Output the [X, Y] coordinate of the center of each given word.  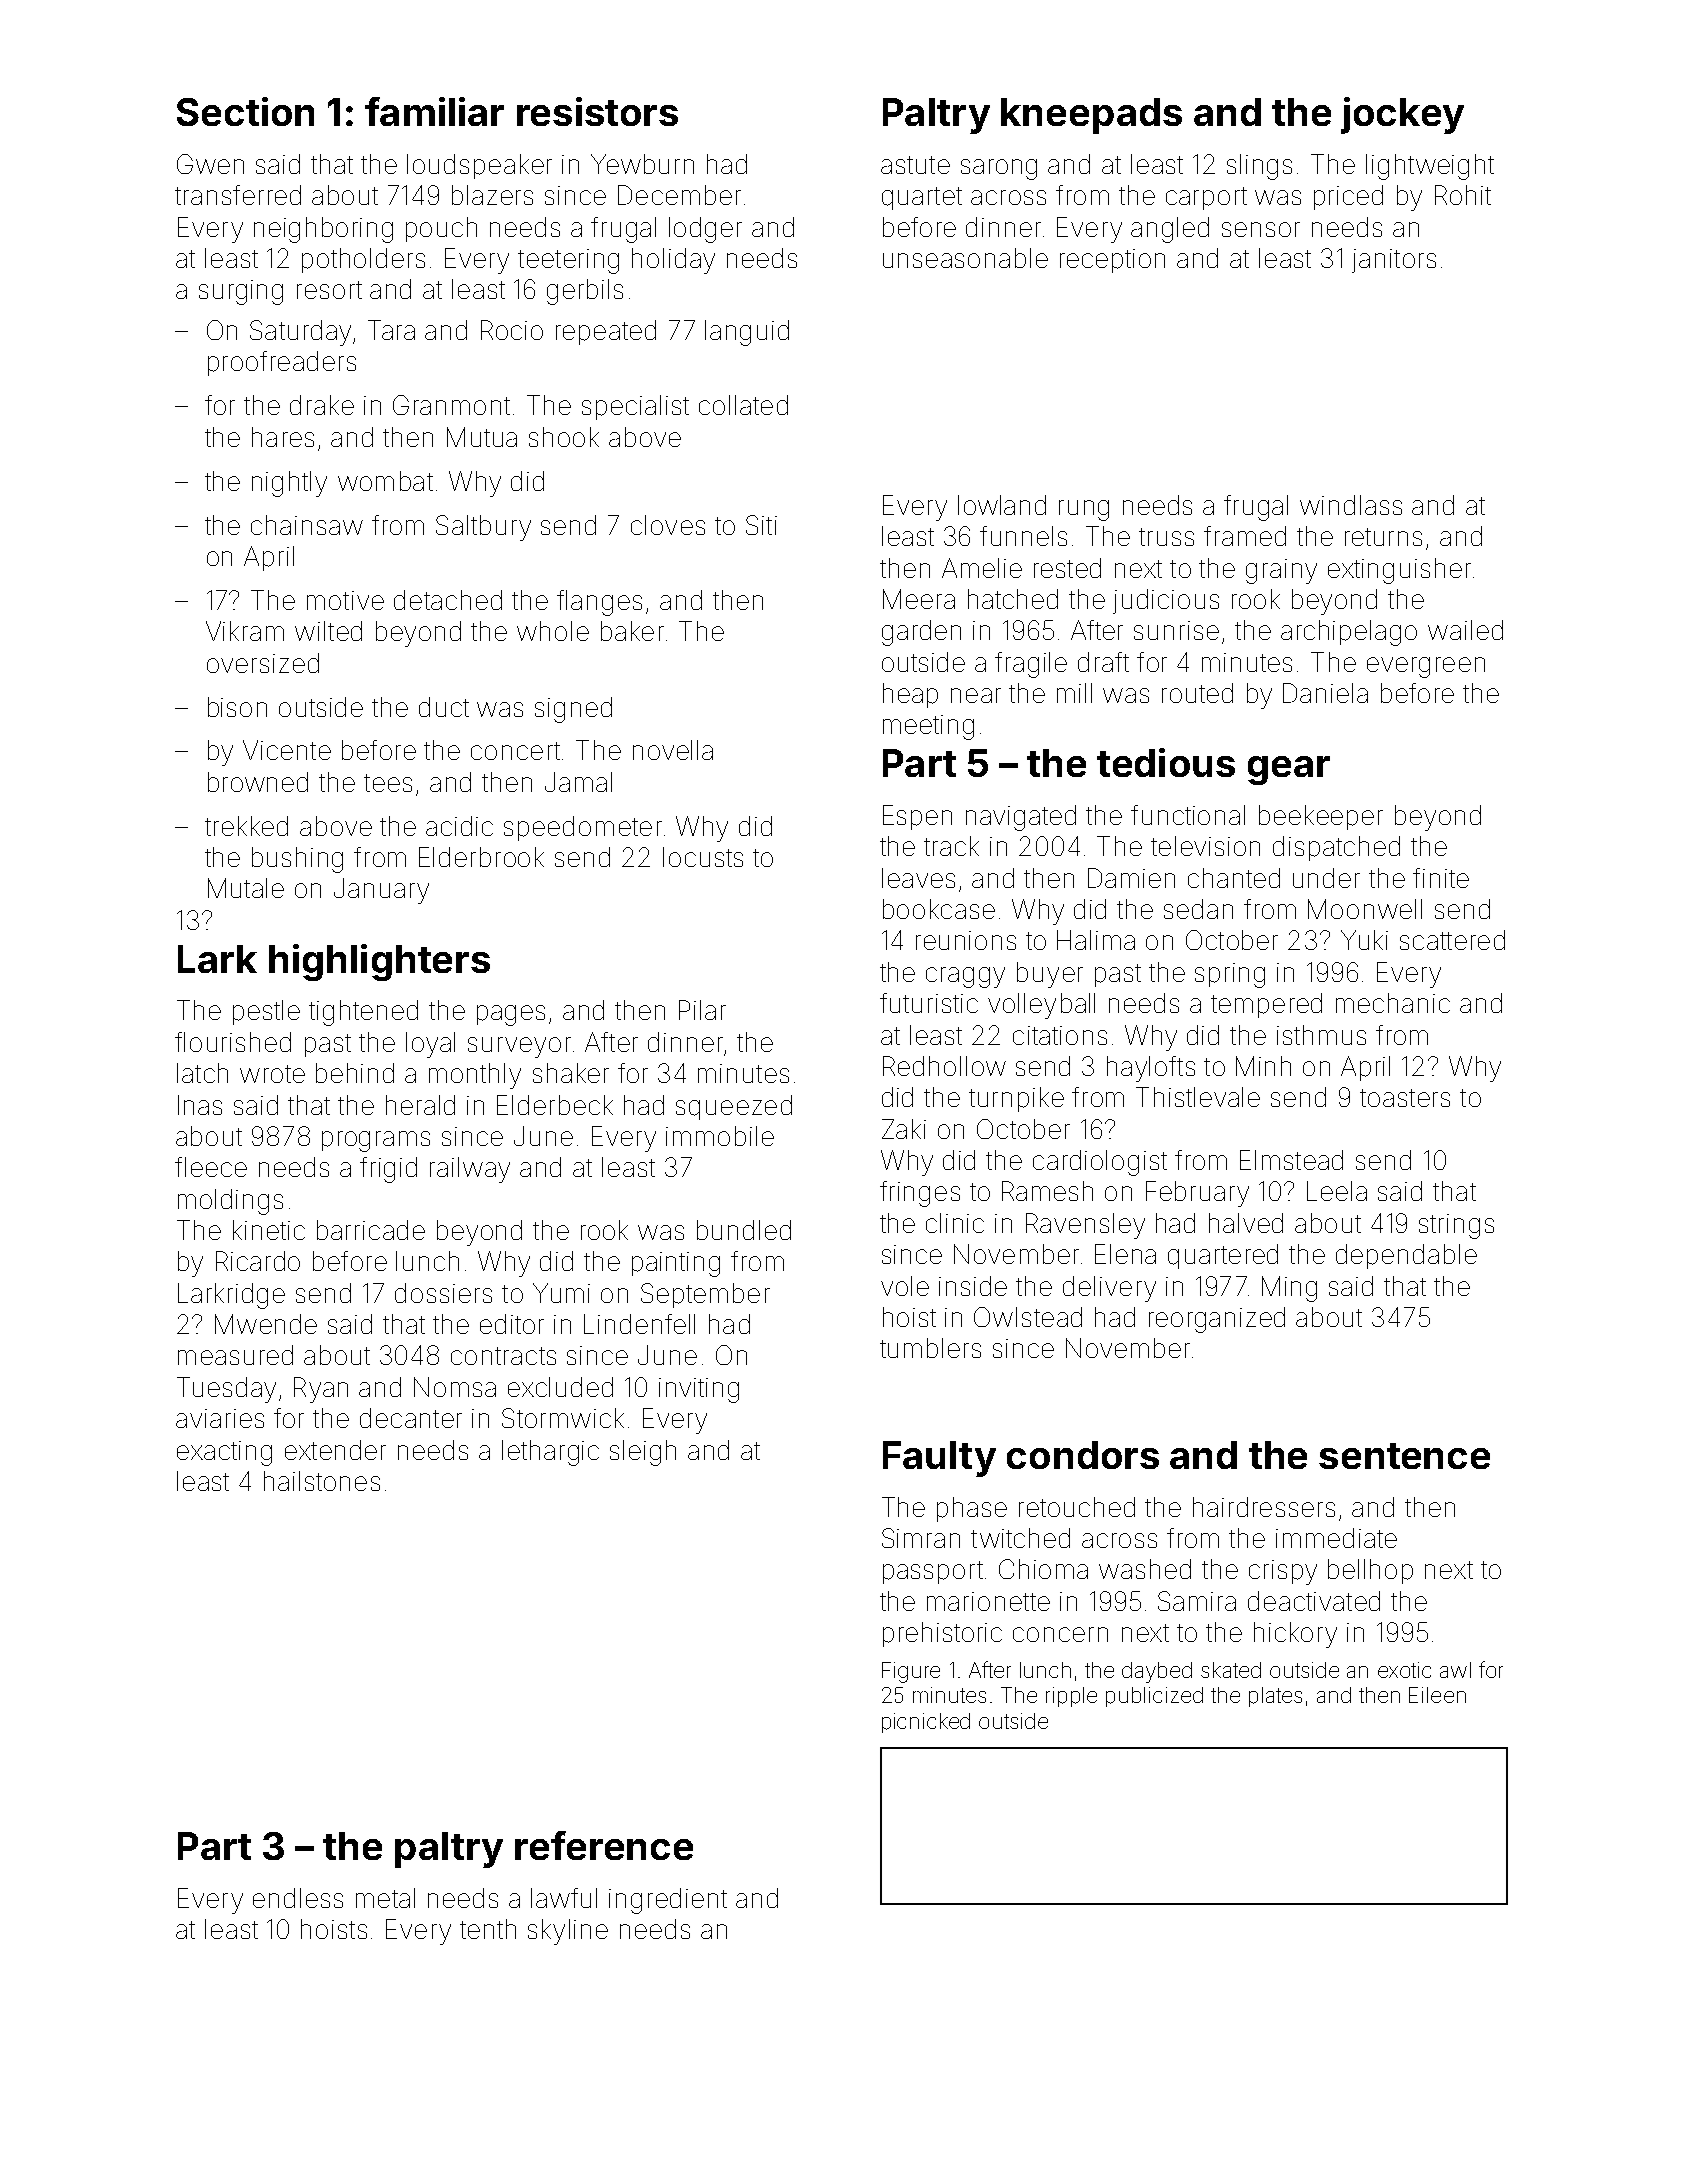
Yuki [1364, 940]
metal [385, 1898]
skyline [568, 1932]
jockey [1402, 115]
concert [515, 751]
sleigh [643, 1453]
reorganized [1217, 1320]
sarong [999, 169]
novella [673, 750]
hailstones [322, 1481]
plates [1275, 1697]
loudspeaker [479, 166]
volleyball [1041, 1006]
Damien [1131, 878]
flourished [233, 1042]
